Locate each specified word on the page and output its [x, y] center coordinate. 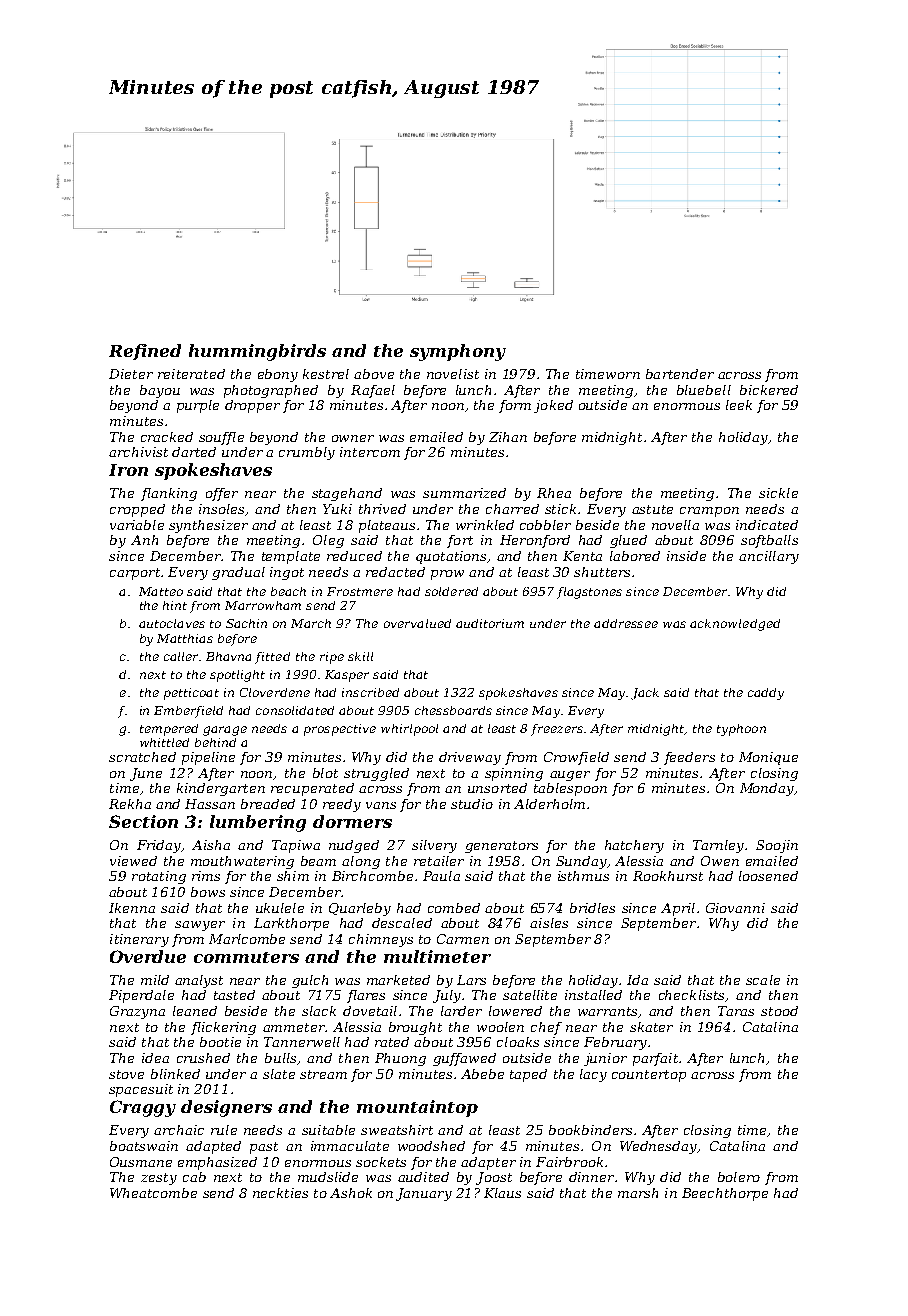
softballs [769, 541]
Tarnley [718, 846]
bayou [160, 391]
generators [501, 847]
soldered [451, 591]
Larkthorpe [291, 924]
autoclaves [172, 623]
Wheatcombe [153, 1193]
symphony [458, 352]
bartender [680, 374]
